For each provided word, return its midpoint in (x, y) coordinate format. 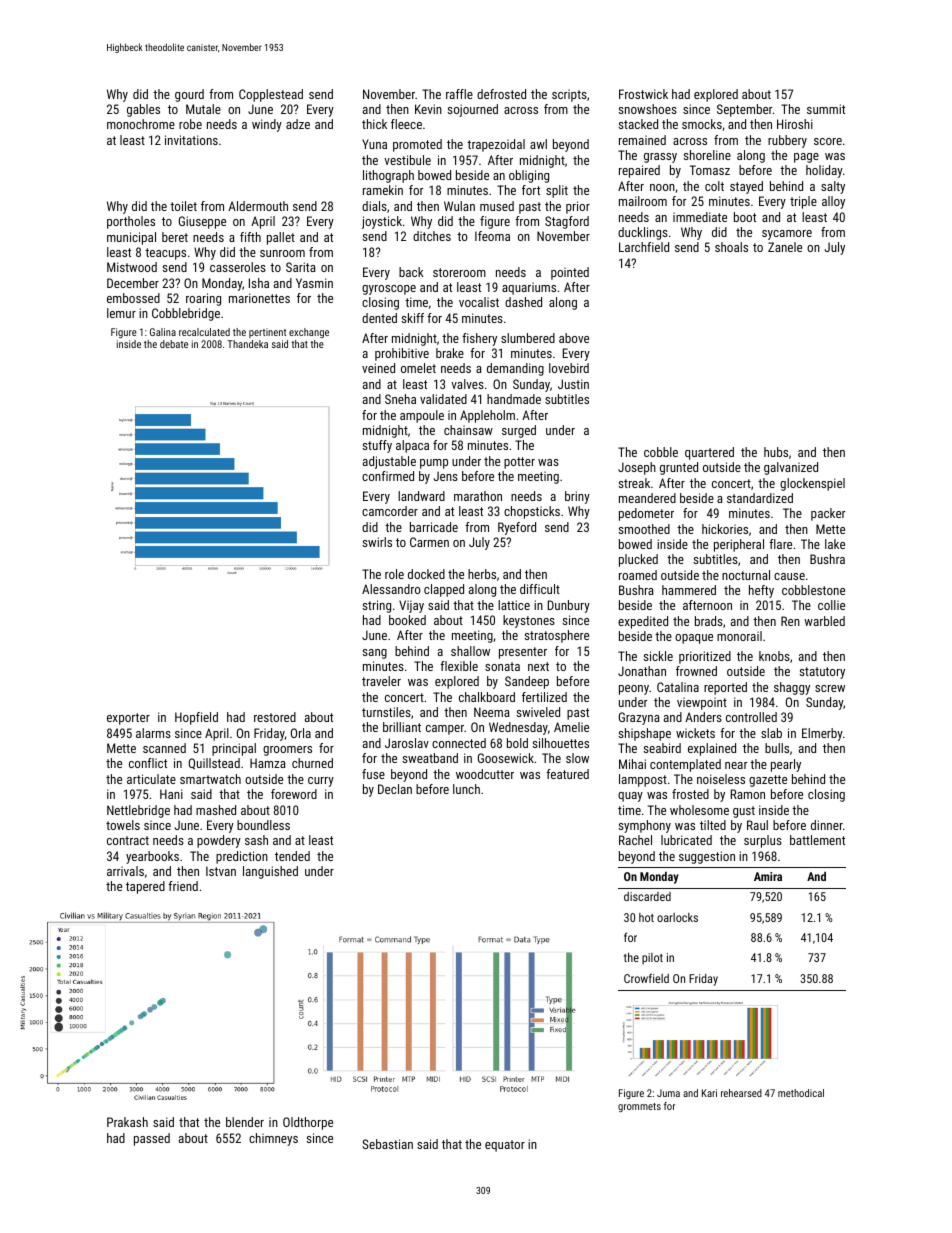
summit (826, 109)
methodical (801, 1093)
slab (771, 733)
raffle (459, 94)
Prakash (127, 1122)
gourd (189, 95)
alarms (153, 733)
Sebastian (387, 1144)
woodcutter (485, 774)
